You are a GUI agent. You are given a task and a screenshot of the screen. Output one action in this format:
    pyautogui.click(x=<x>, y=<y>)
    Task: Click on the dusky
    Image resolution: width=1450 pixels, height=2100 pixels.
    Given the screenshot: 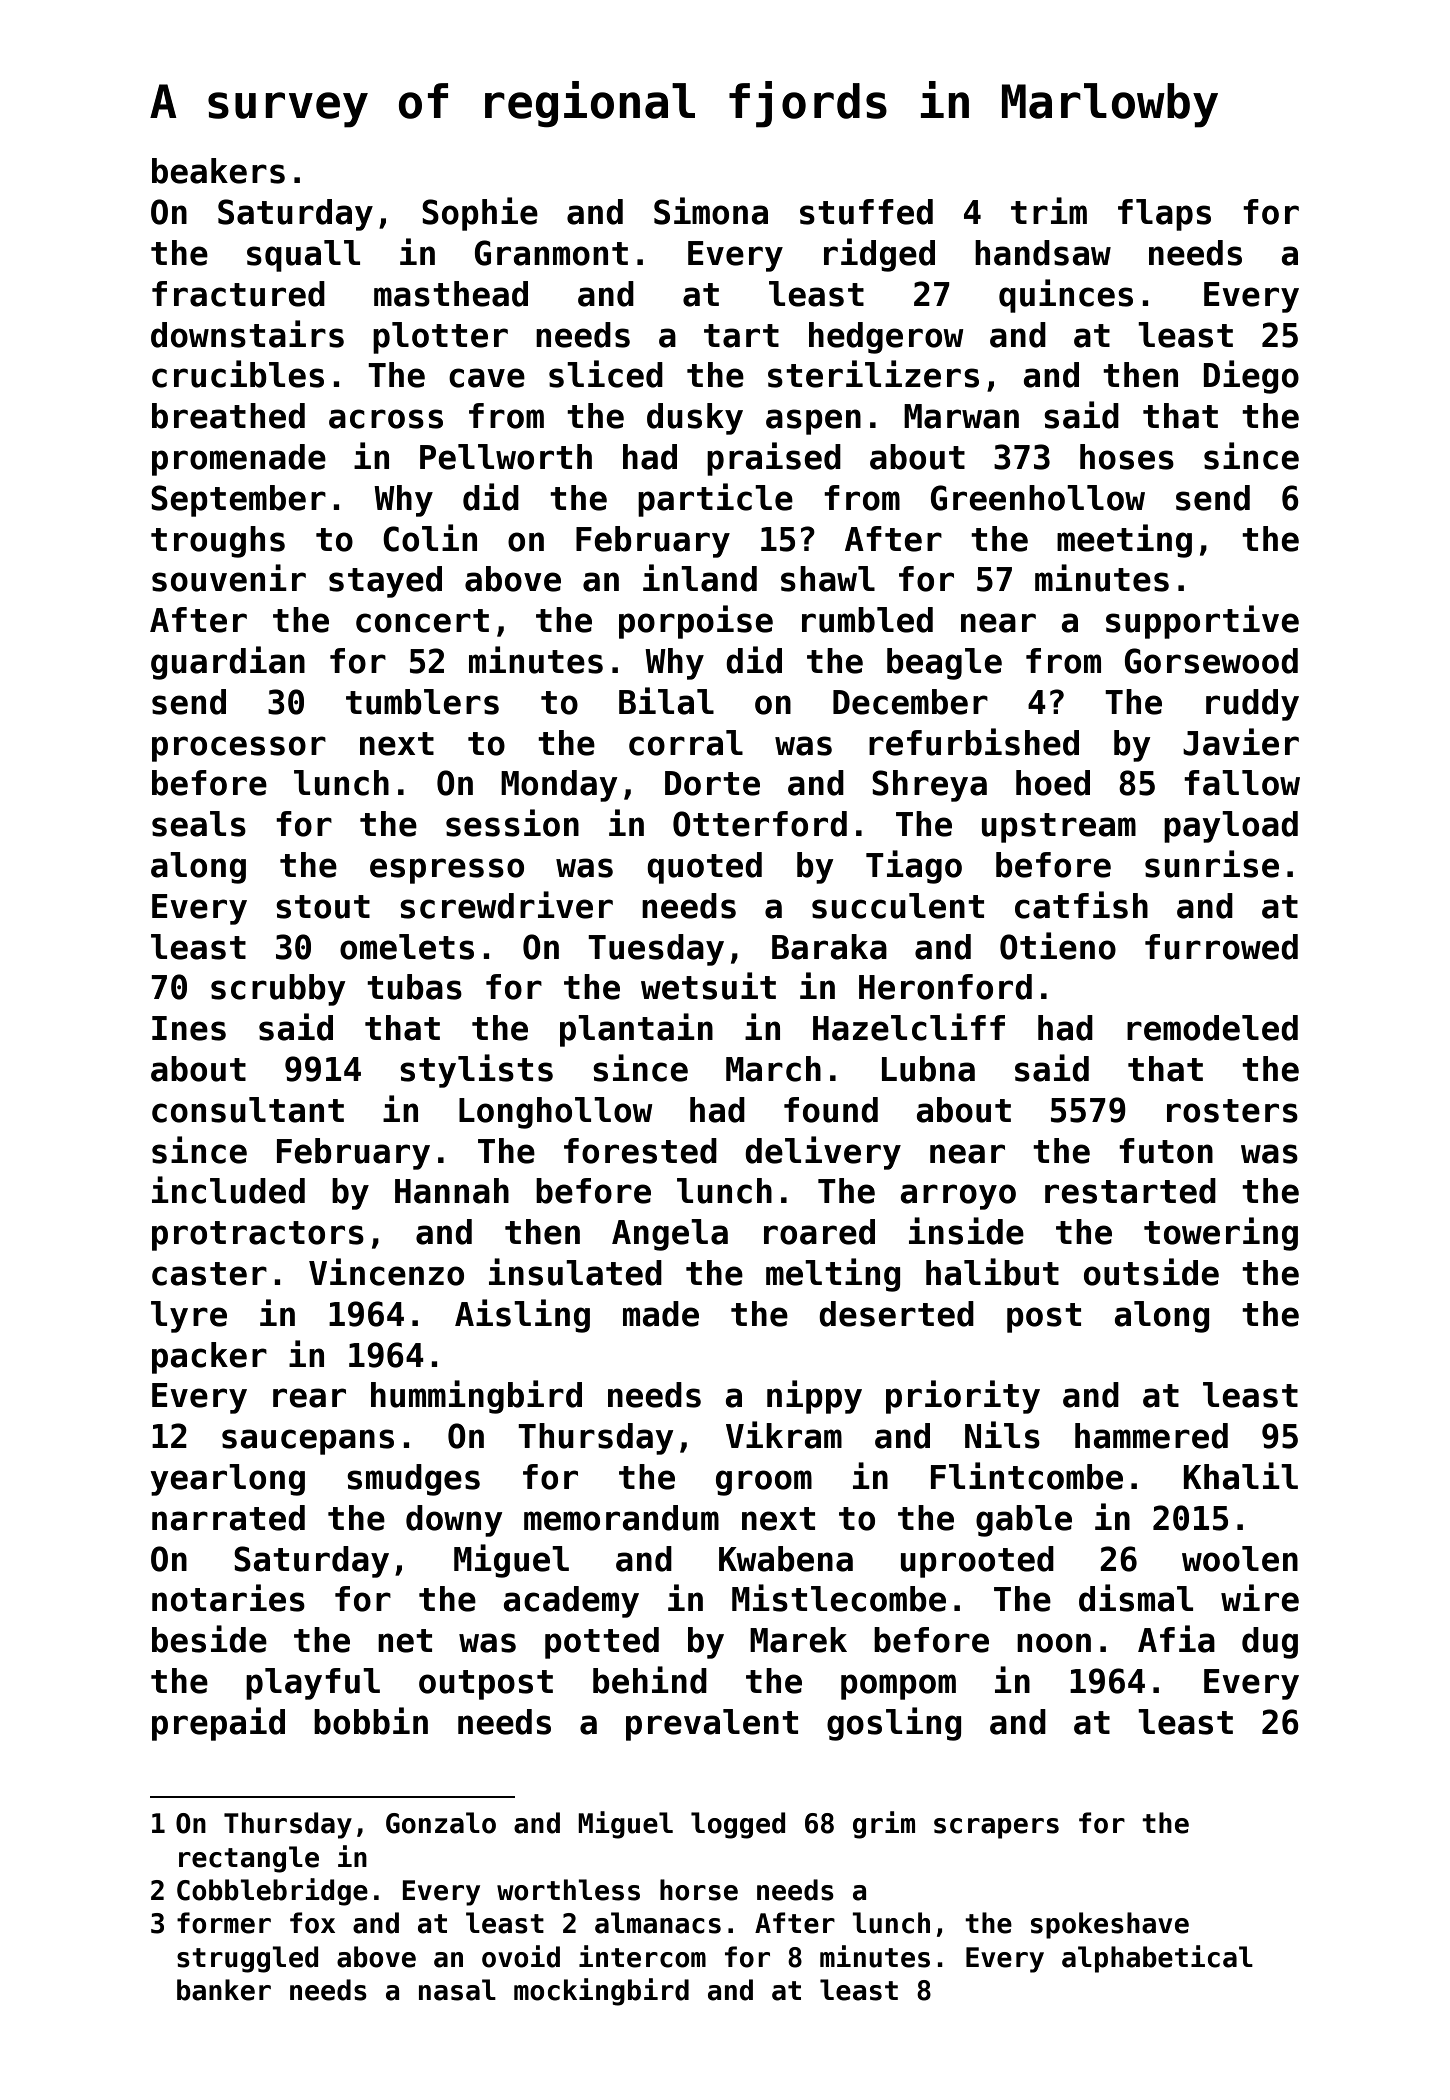 What is the action you would take?
    pyautogui.click(x=695, y=419)
